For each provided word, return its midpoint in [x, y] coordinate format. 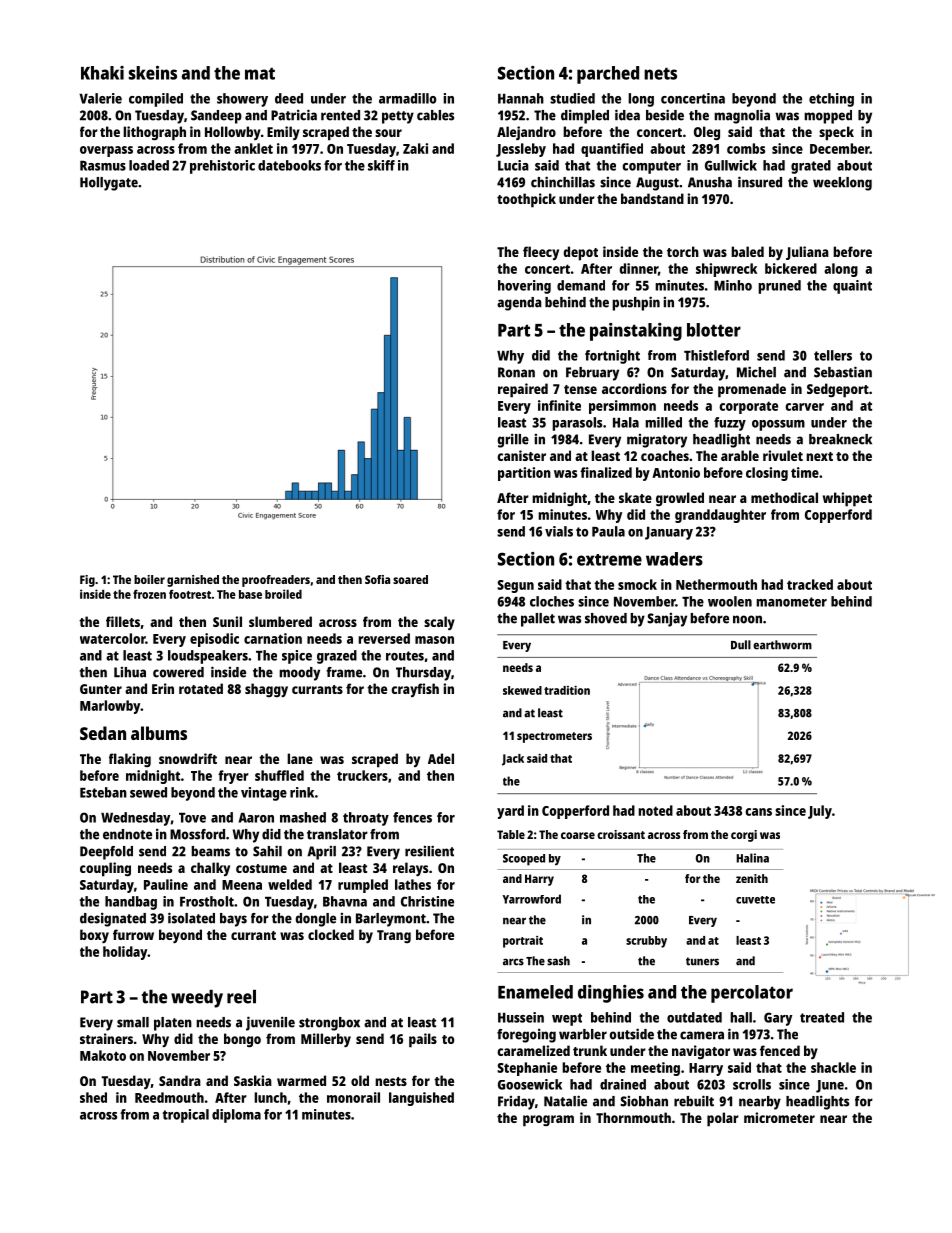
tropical [185, 1116]
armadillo [407, 98]
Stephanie [527, 1069]
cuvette [755, 900]
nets [660, 73]
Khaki [102, 73]
